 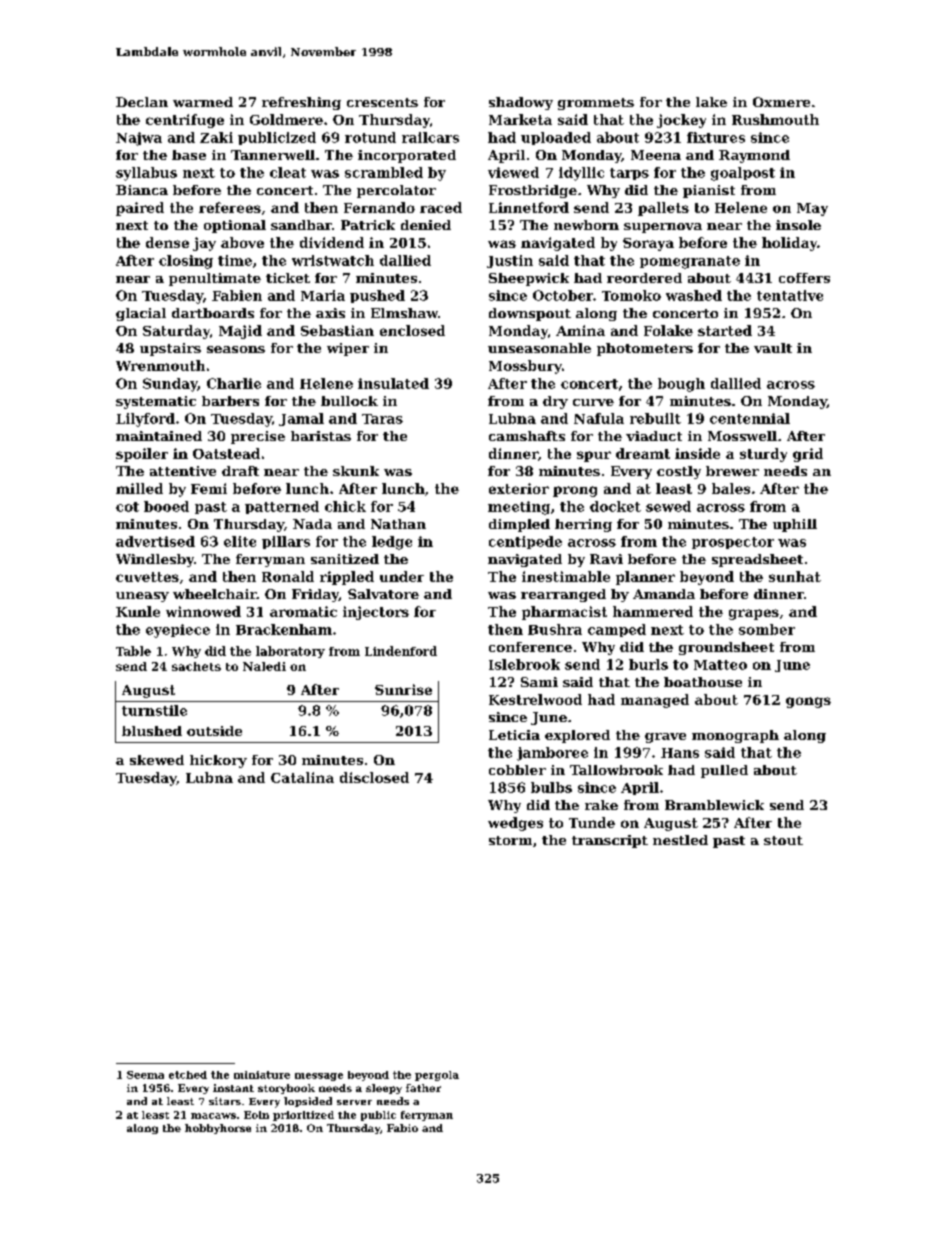 I want to click on dense, so click(x=167, y=242).
